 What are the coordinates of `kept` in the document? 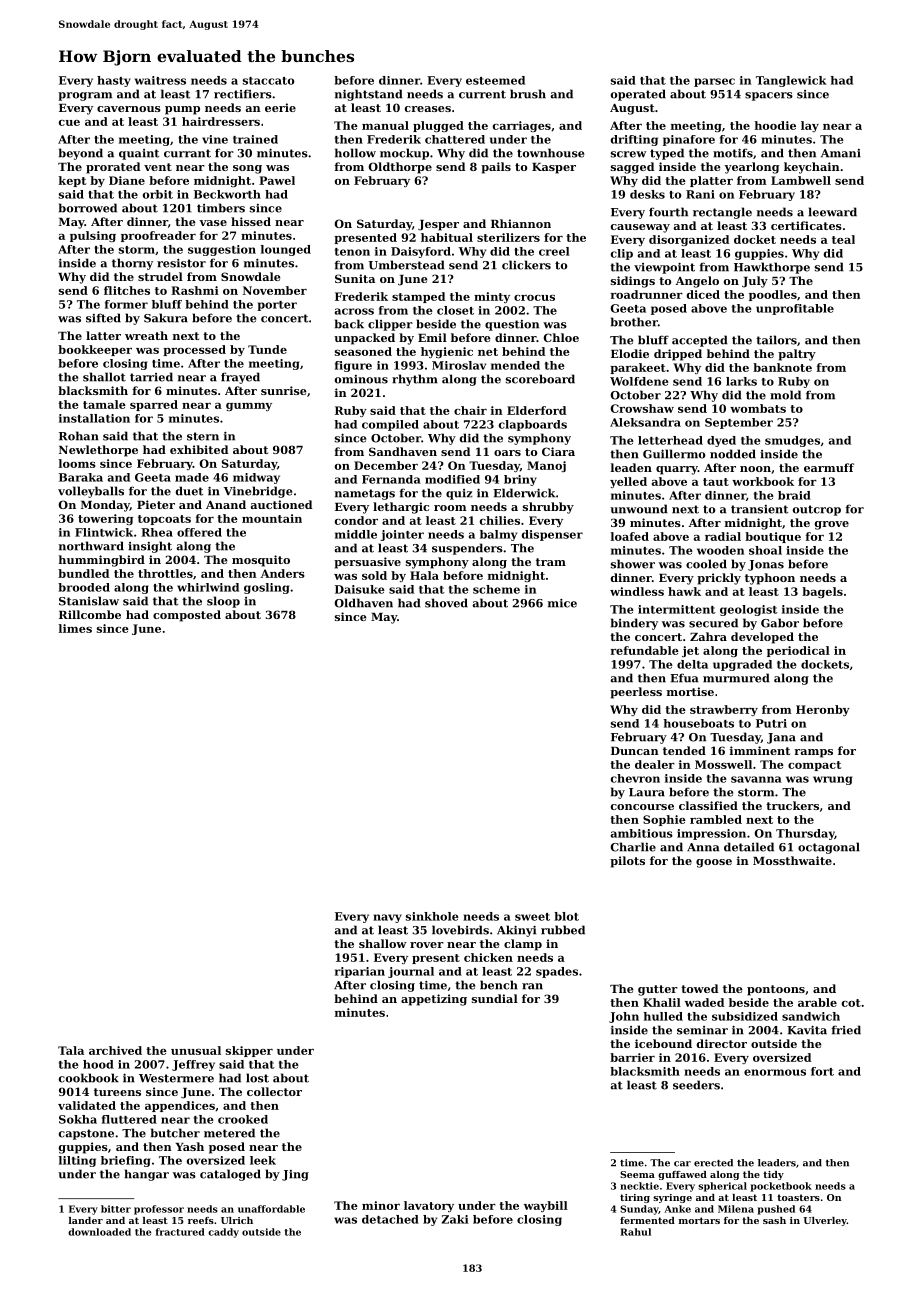 It's located at (72, 181).
